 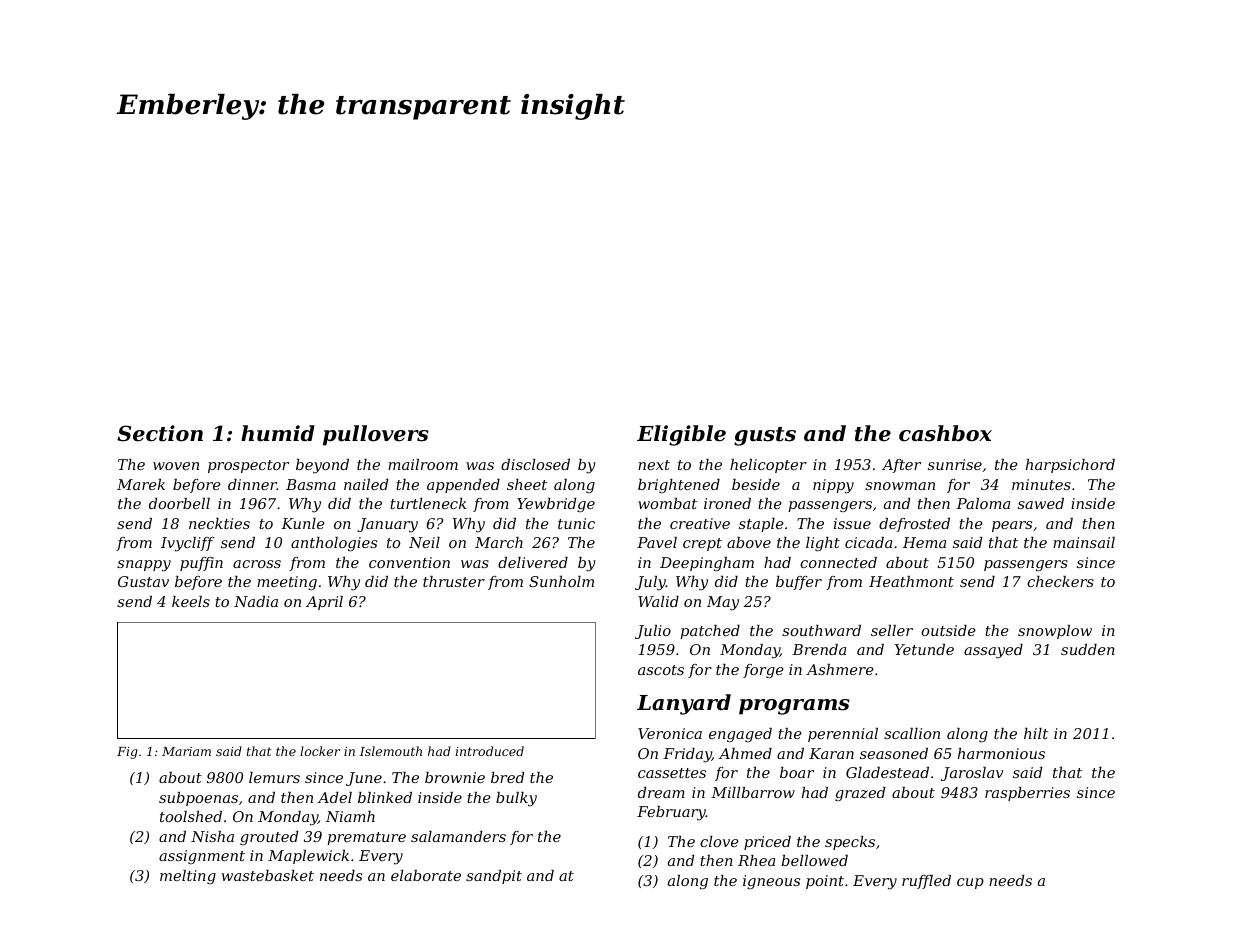 I want to click on checkers, so click(x=1060, y=581).
